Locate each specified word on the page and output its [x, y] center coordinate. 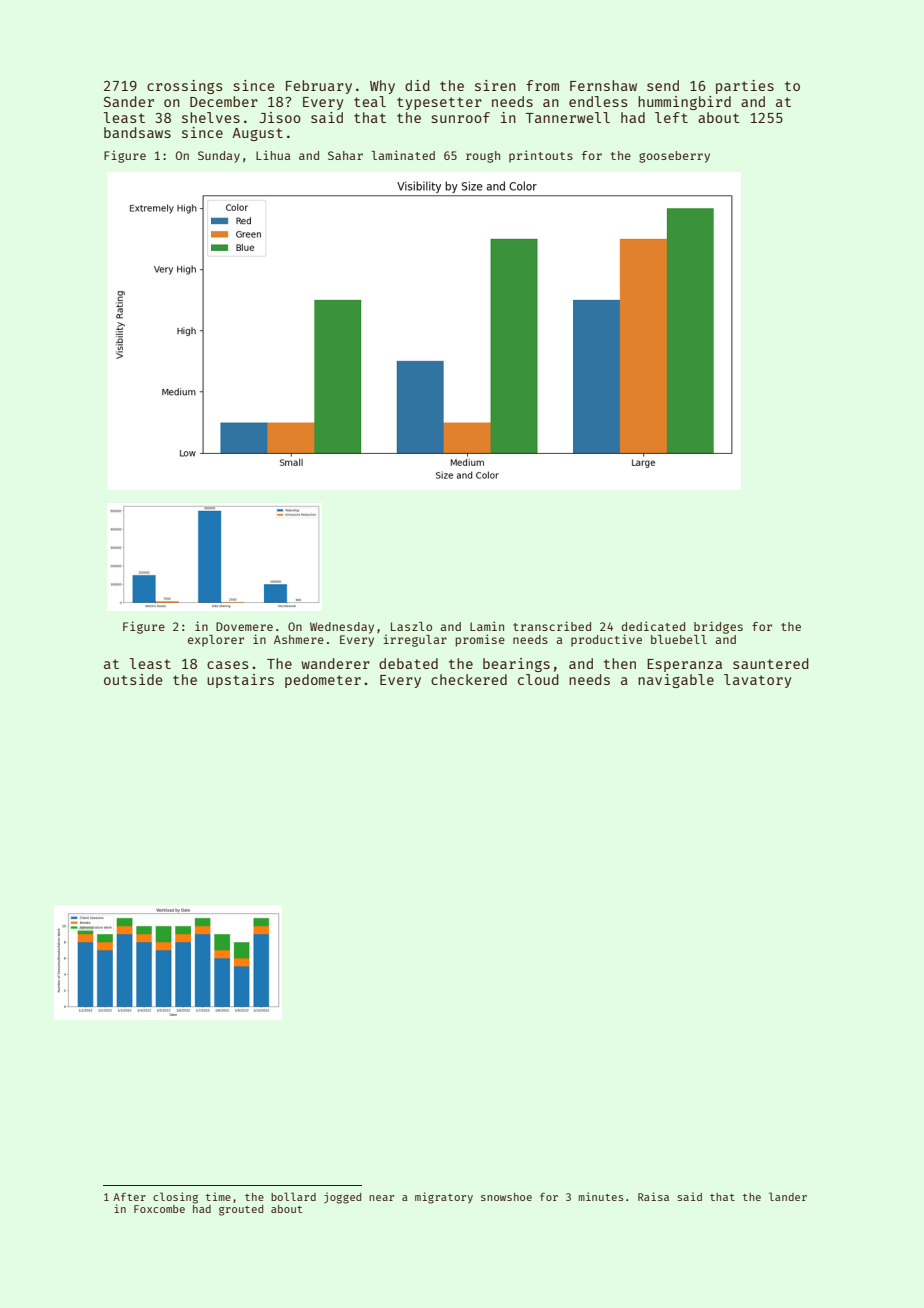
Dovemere [244, 626]
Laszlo [411, 626]
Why [382, 87]
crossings [184, 87]
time [218, 1196]
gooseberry [674, 157]
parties [745, 87]
